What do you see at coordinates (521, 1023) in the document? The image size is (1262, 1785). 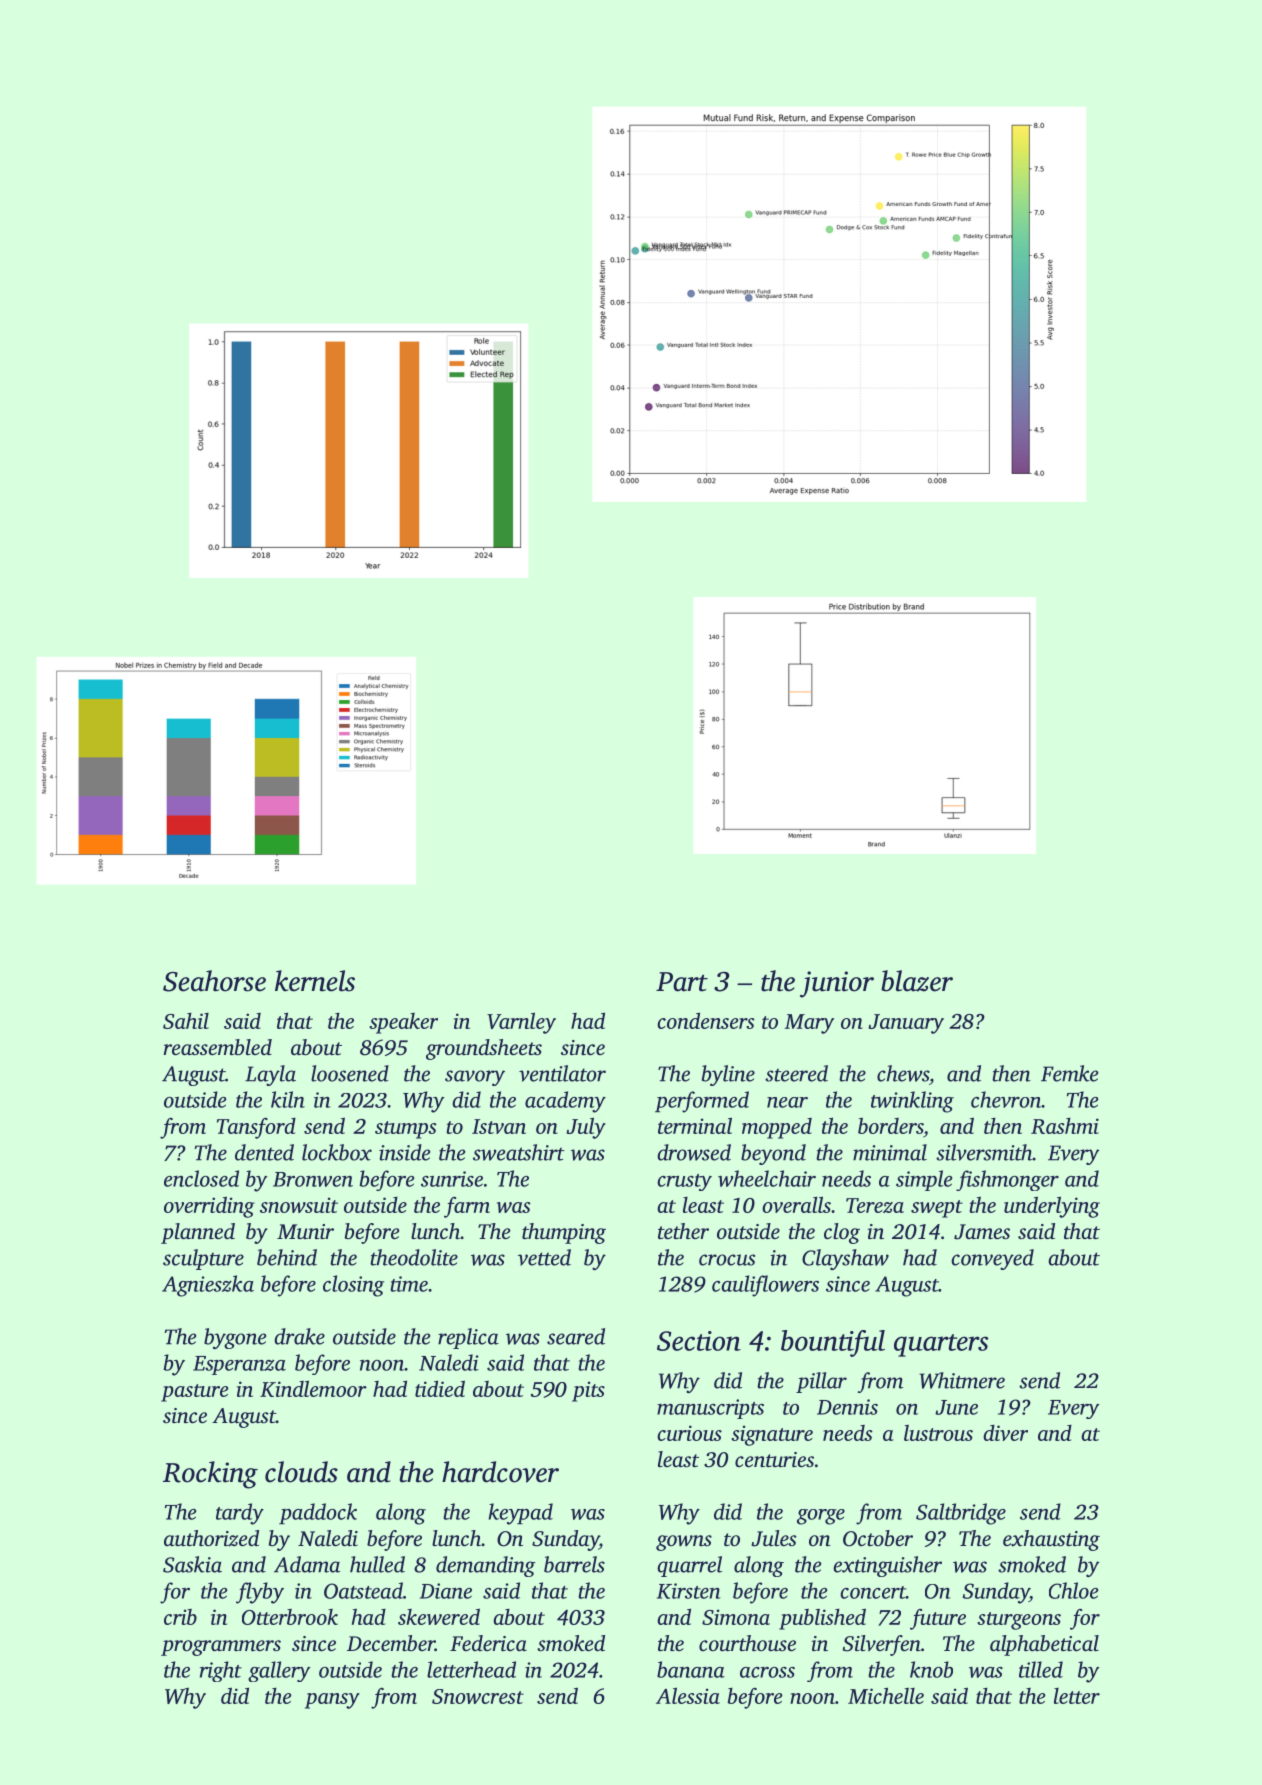 I see `Varnley` at bounding box center [521, 1023].
